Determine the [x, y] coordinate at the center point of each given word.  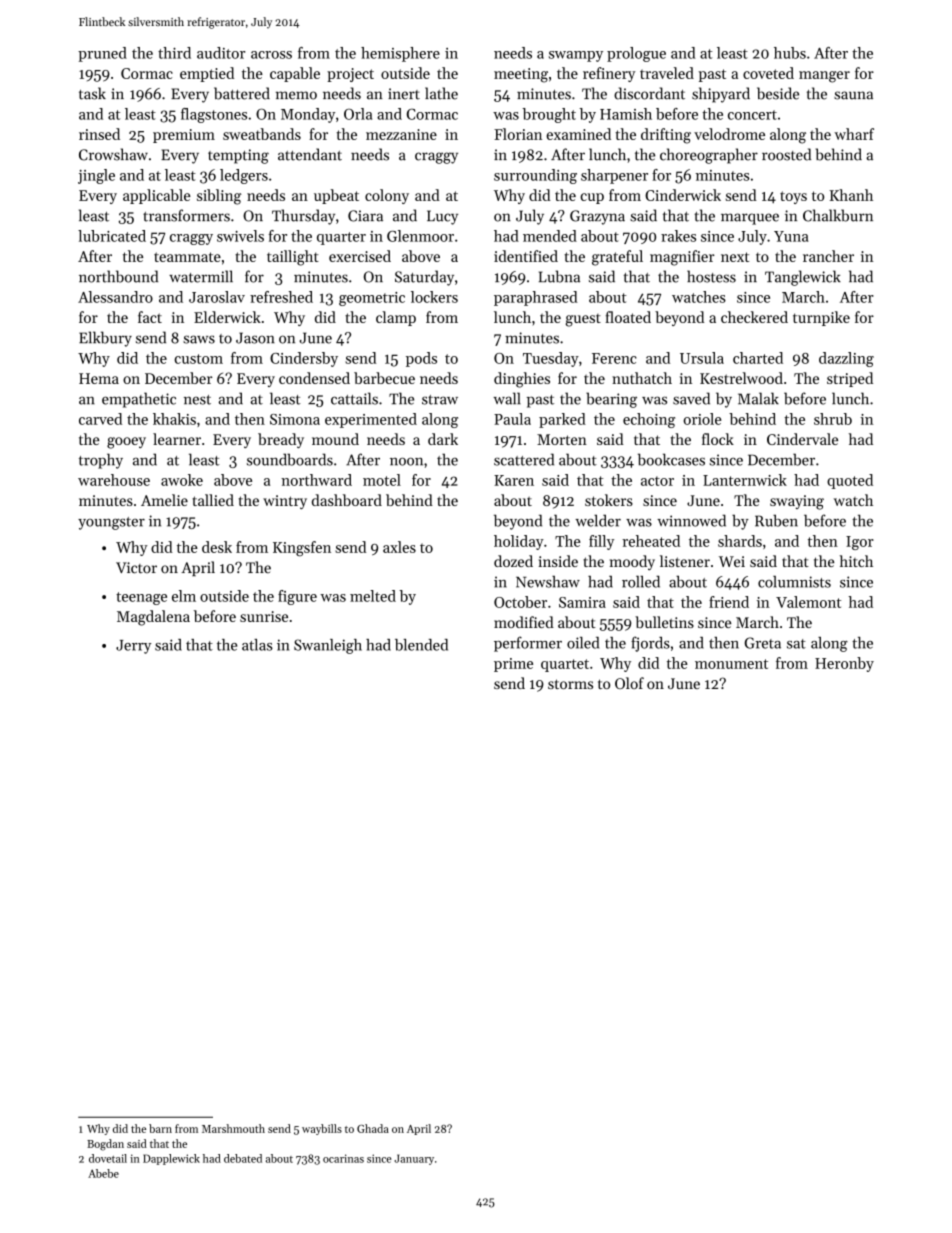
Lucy [442, 217]
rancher [828, 256]
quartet [565, 665]
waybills [322, 1129]
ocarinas [343, 1158]
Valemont [808, 602]
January [414, 1159]
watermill [201, 276]
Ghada [373, 1128]
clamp [396, 318]
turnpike [821, 318]
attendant [310, 154]
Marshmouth [233, 1128]
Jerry [133, 647]
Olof [629, 683]
